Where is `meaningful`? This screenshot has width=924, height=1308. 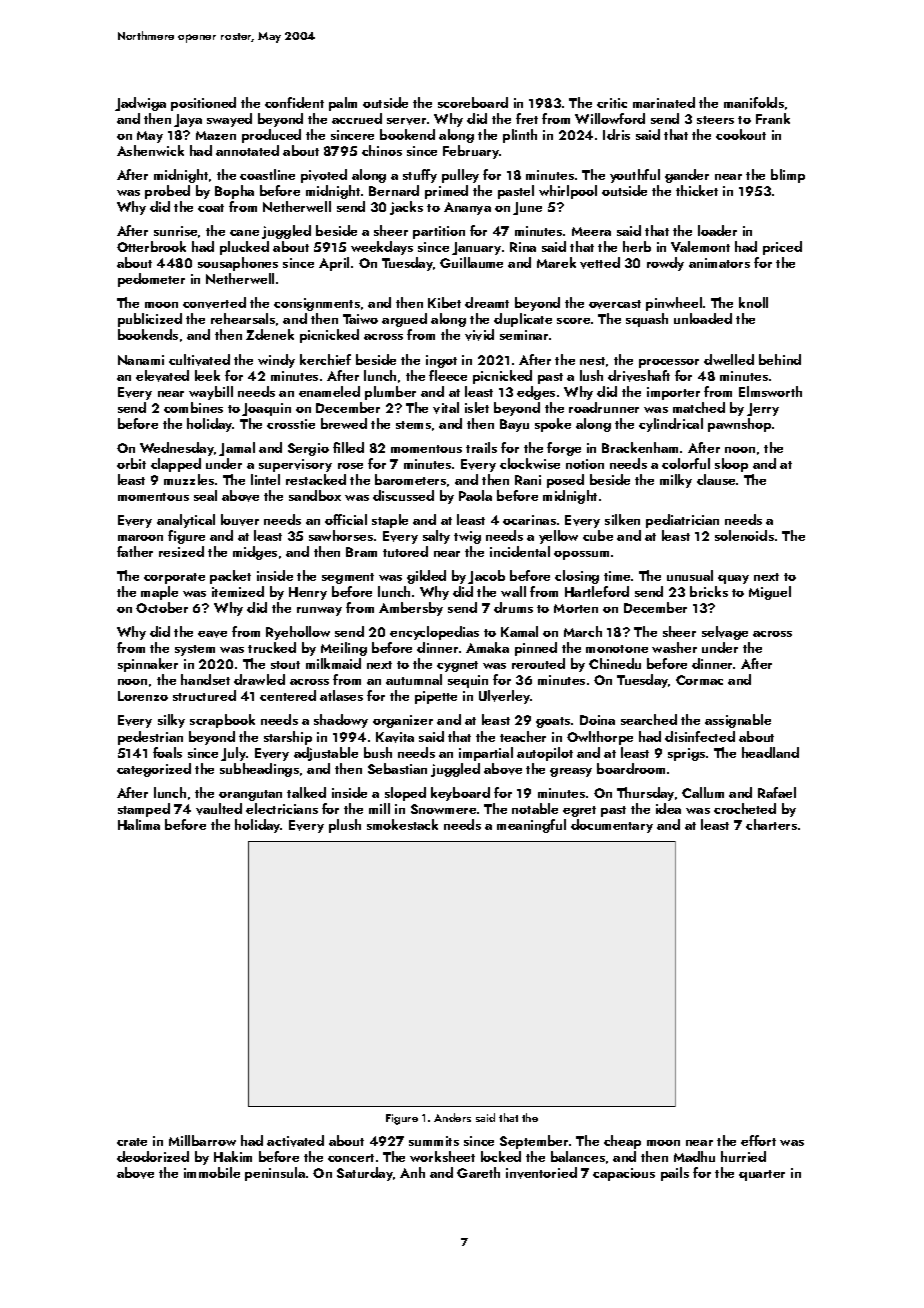 meaningful is located at coordinates (531, 826).
